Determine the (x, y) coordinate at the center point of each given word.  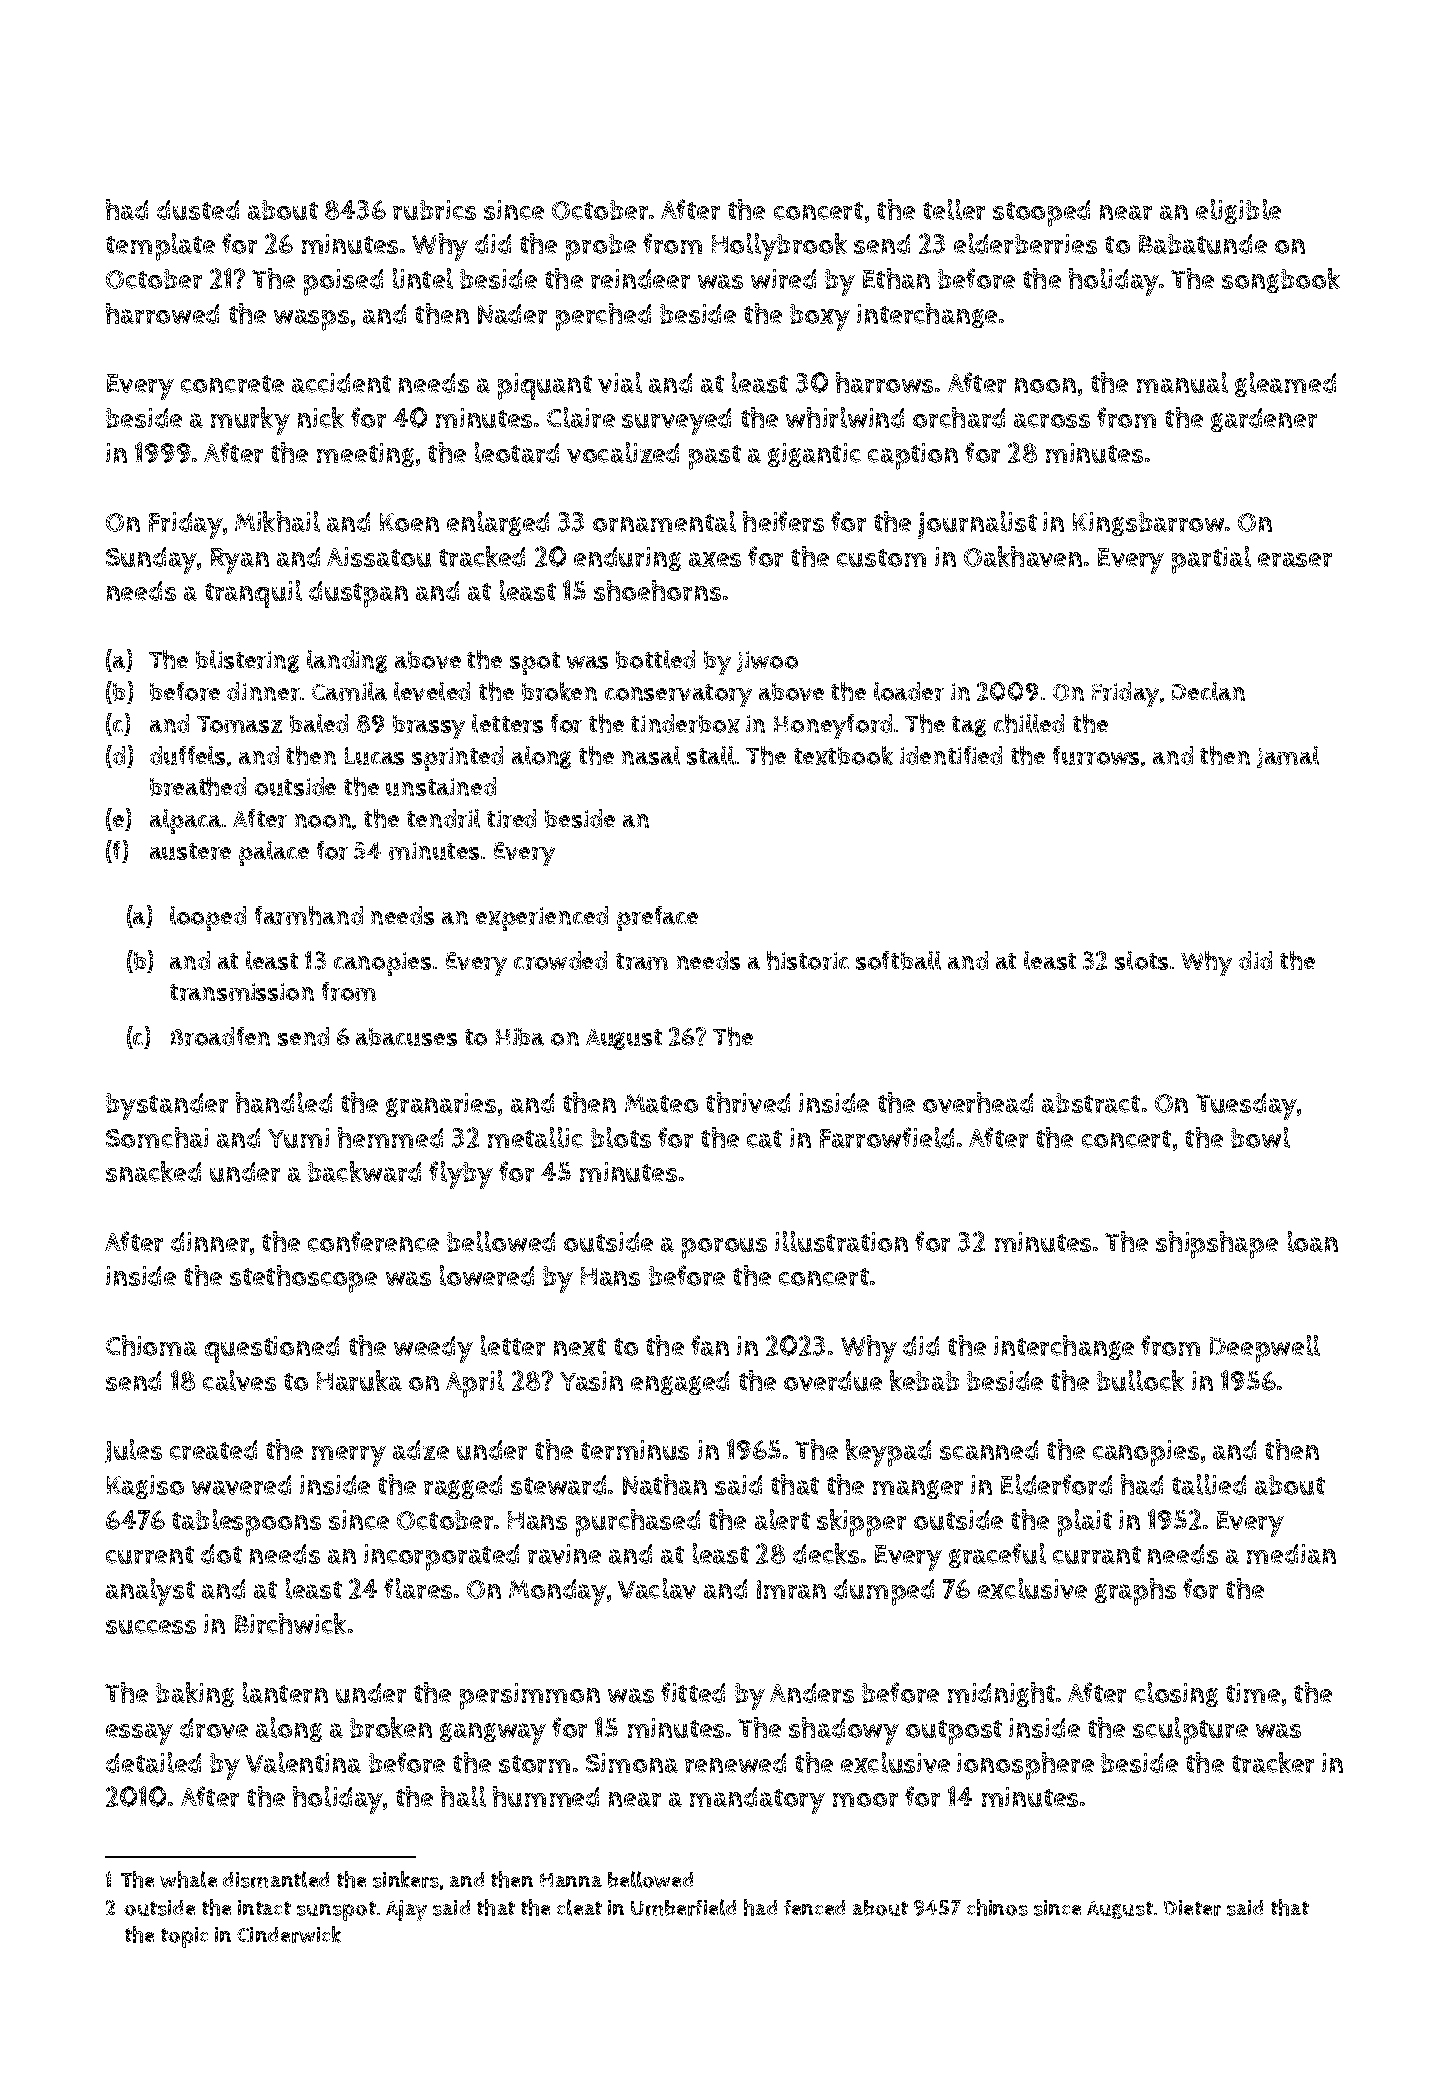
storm (534, 1764)
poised (343, 282)
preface (657, 918)
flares (418, 1588)
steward (558, 1485)
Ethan (896, 278)
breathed (198, 786)
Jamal (1288, 757)
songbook (1281, 280)
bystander (167, 1106)
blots (621, 1137)
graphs (1135, 1592)
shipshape (1217, 1245)
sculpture (1190, 1731)
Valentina (303, 1762)
